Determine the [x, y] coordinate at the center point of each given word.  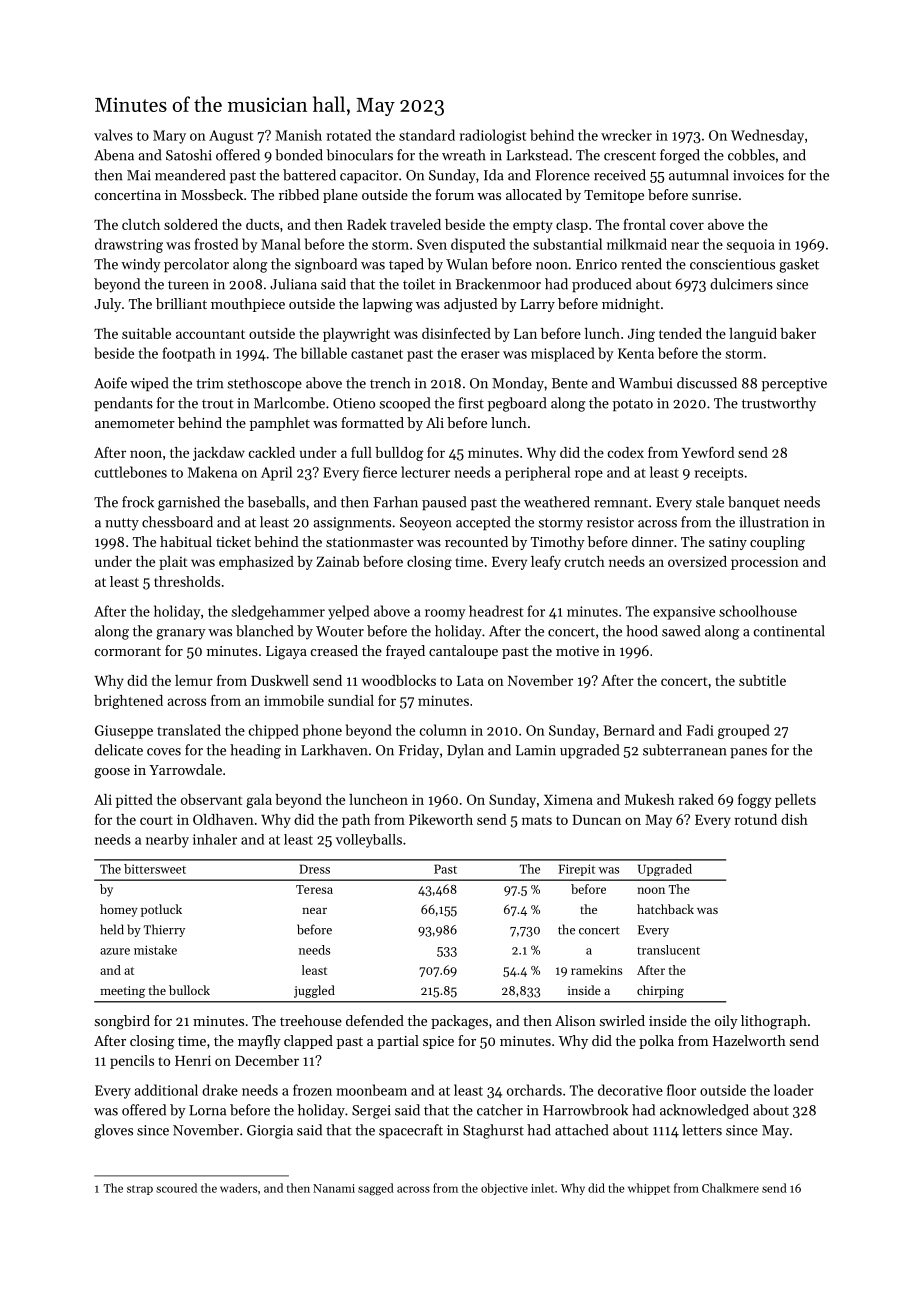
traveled [415, 224]
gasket [799, 265]
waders [238, 1188]
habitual [186, 541]
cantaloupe [463, 652]
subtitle [762, 680]
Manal [281, 244]
